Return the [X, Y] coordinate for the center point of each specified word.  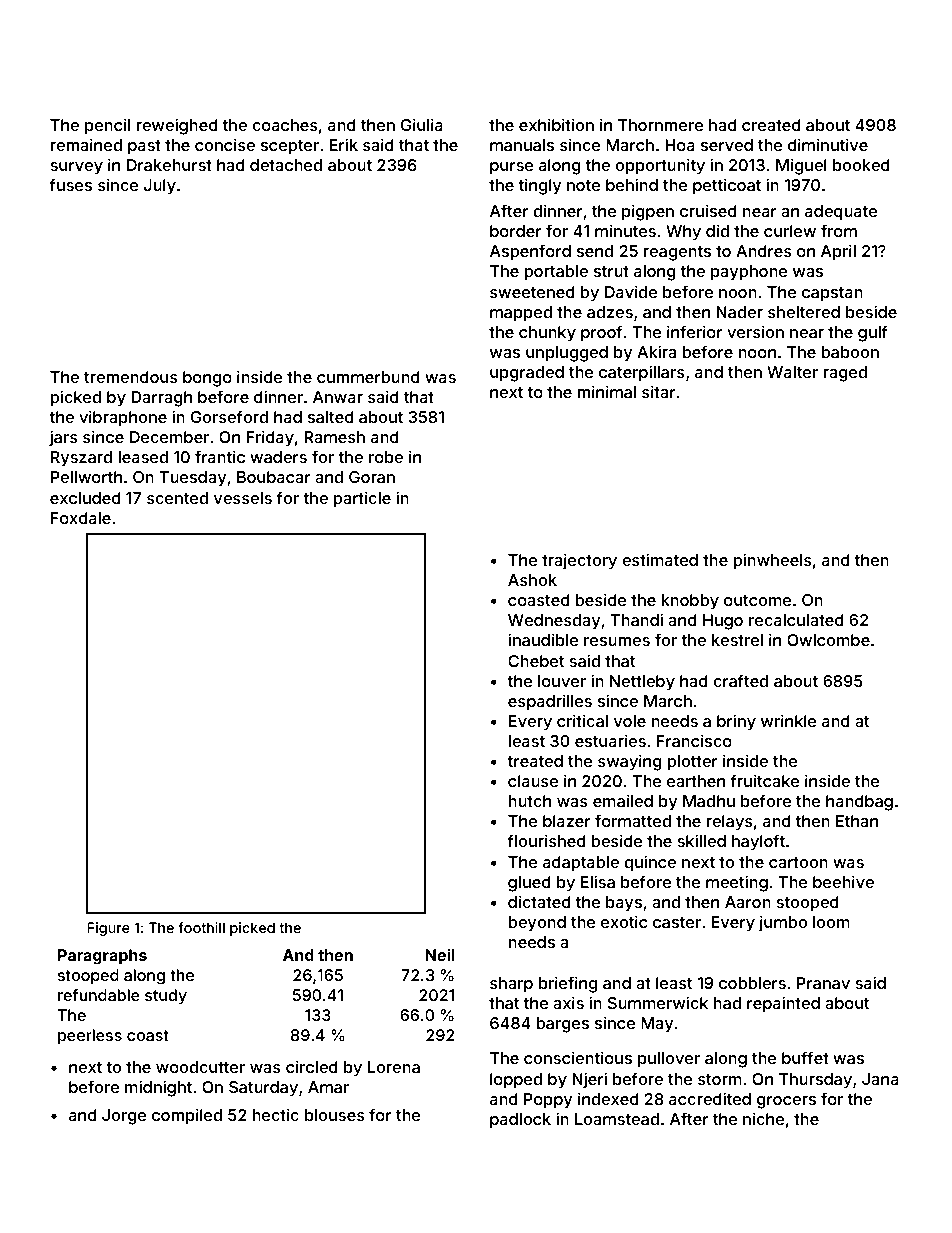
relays [730, 823]
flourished [547, 840]
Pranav [823, 983]
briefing [568, 984]
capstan [832, 294]
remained [86, 144]
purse [512, 168]
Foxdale [81, 518]
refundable [99, 995]
